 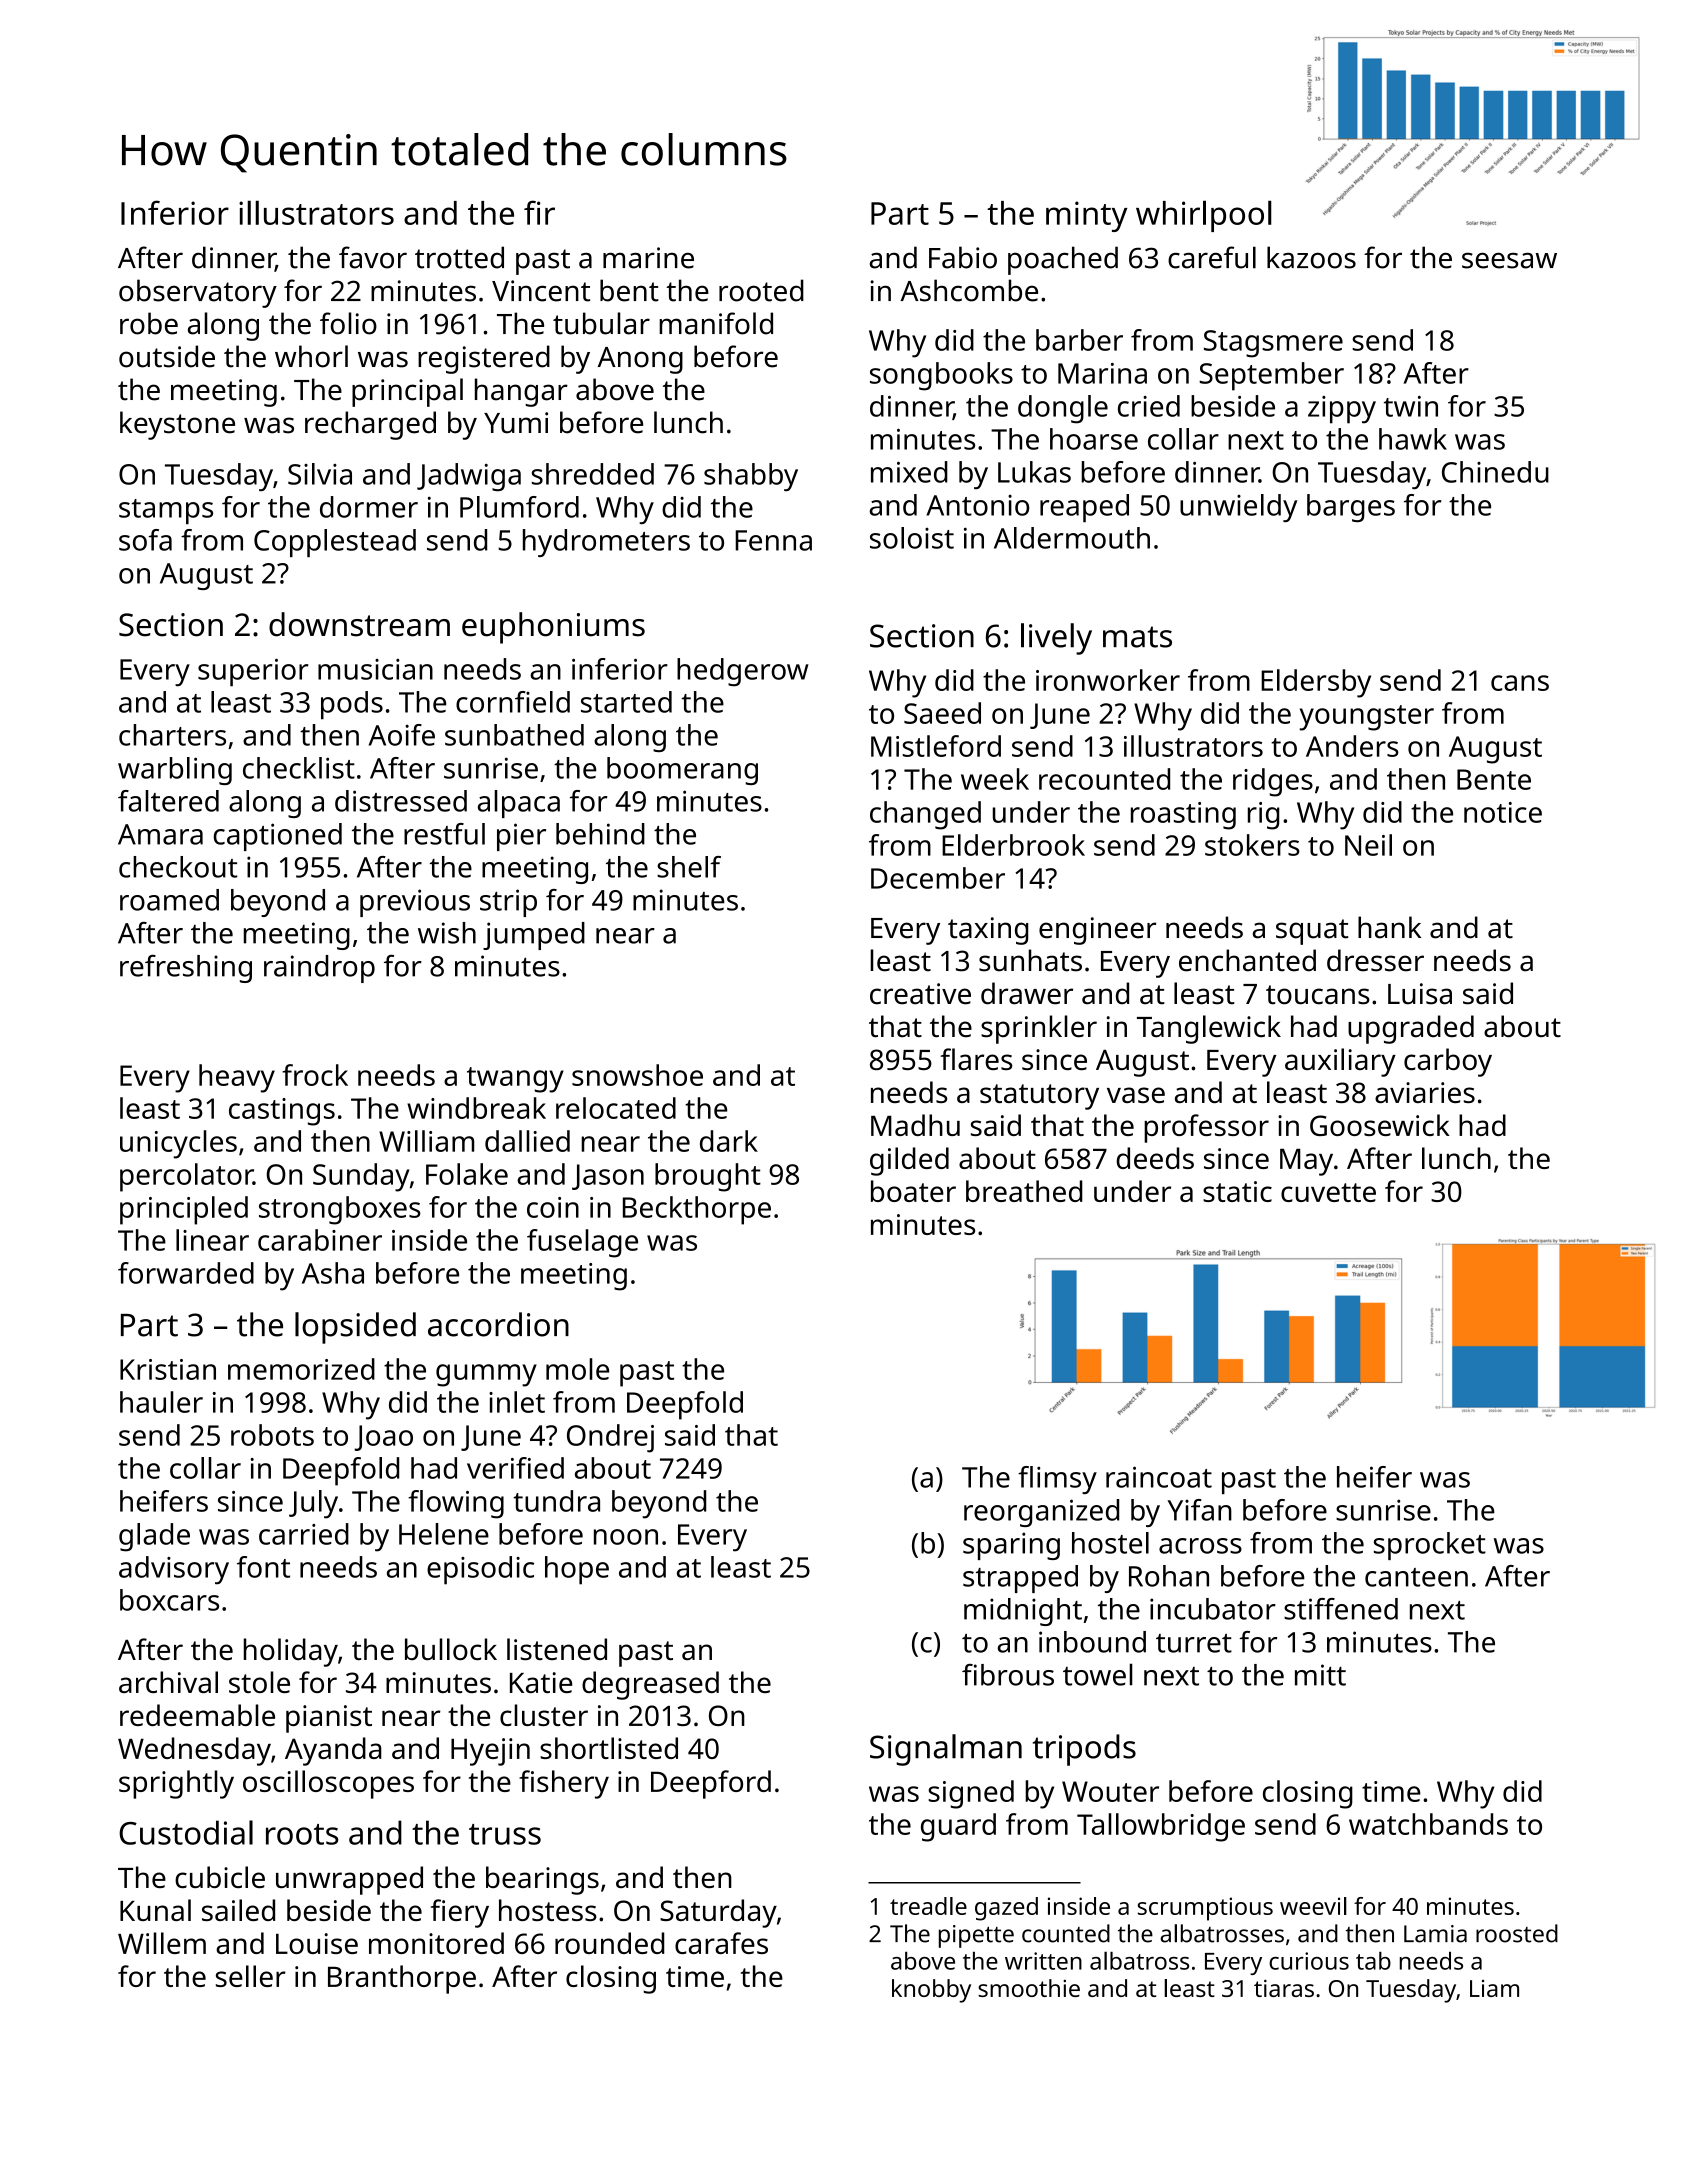 I want to click on castings, so click(x=282, y=1112).
